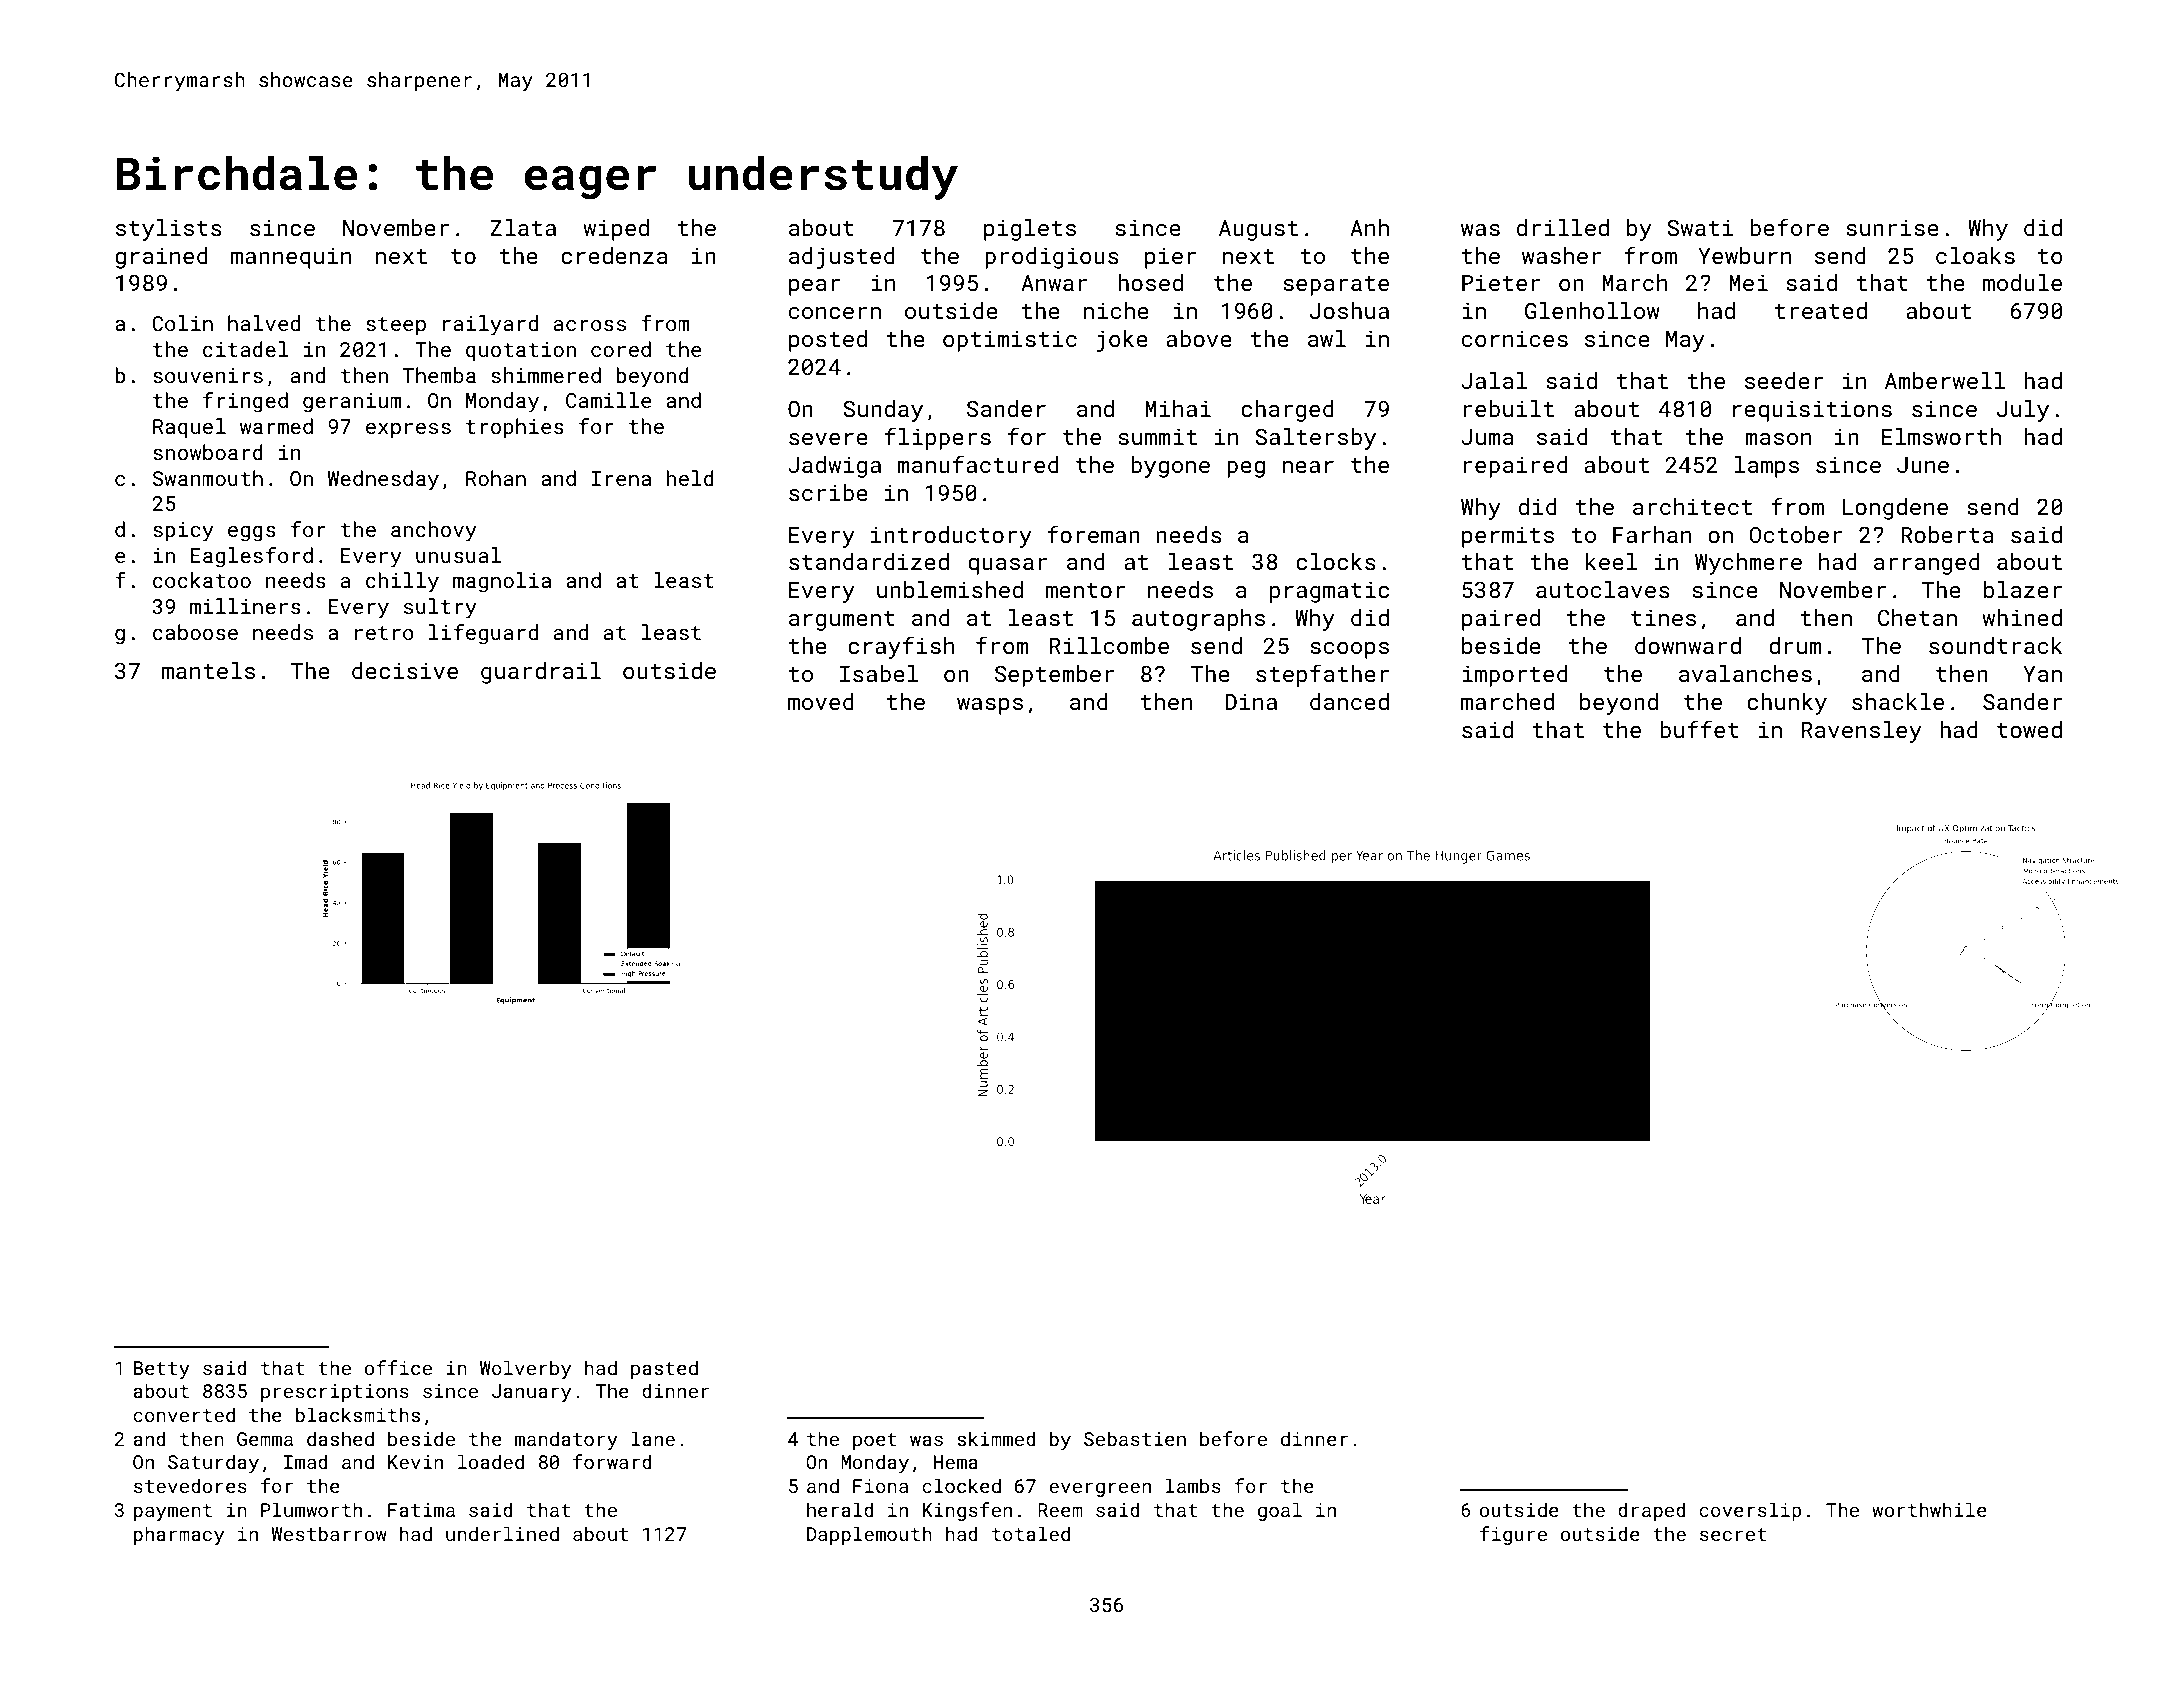 This screenshot has height=1683, width=2178. Describe the element at coordinates (291, 258) in the screenshot. I see `mannequin` at that location.
